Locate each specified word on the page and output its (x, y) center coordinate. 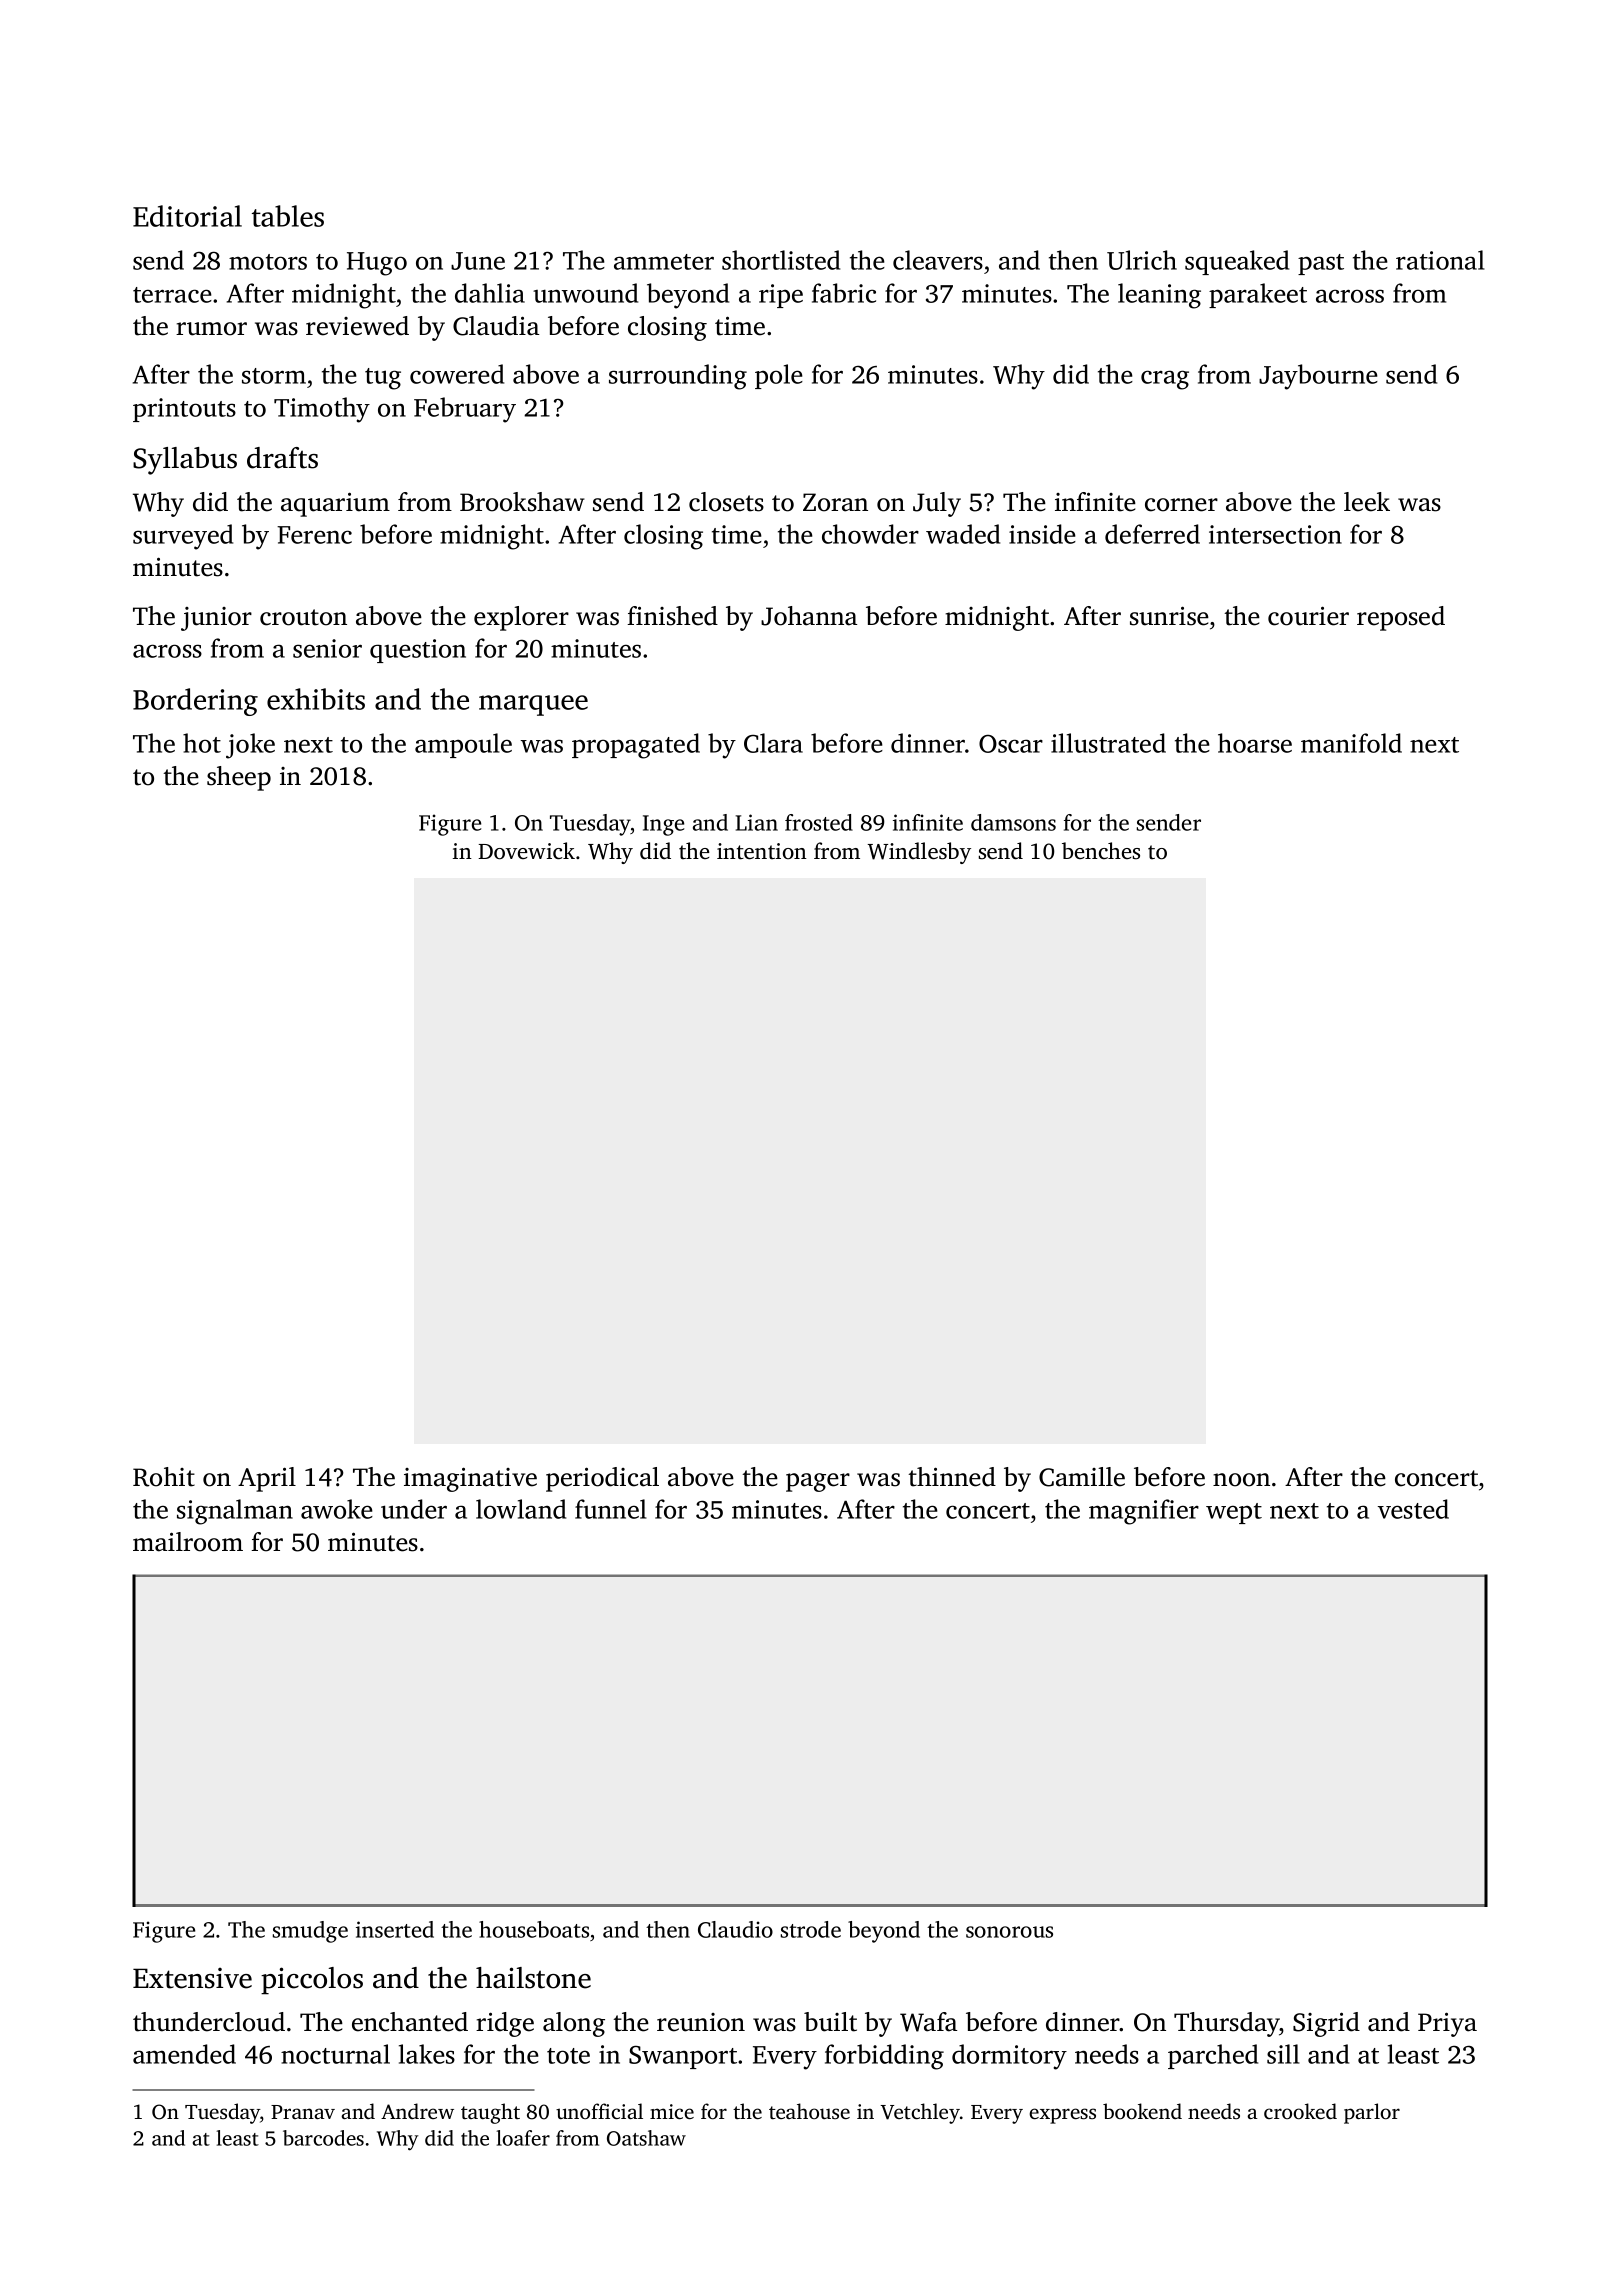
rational (1440, 260)
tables (288, 216)
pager (818, 1482)
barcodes (323, 2138)
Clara (773, 743)
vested (1413, 1509)
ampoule (463, 745)
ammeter (664, 262)
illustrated (1108, 743)
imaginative (470, 1479)
